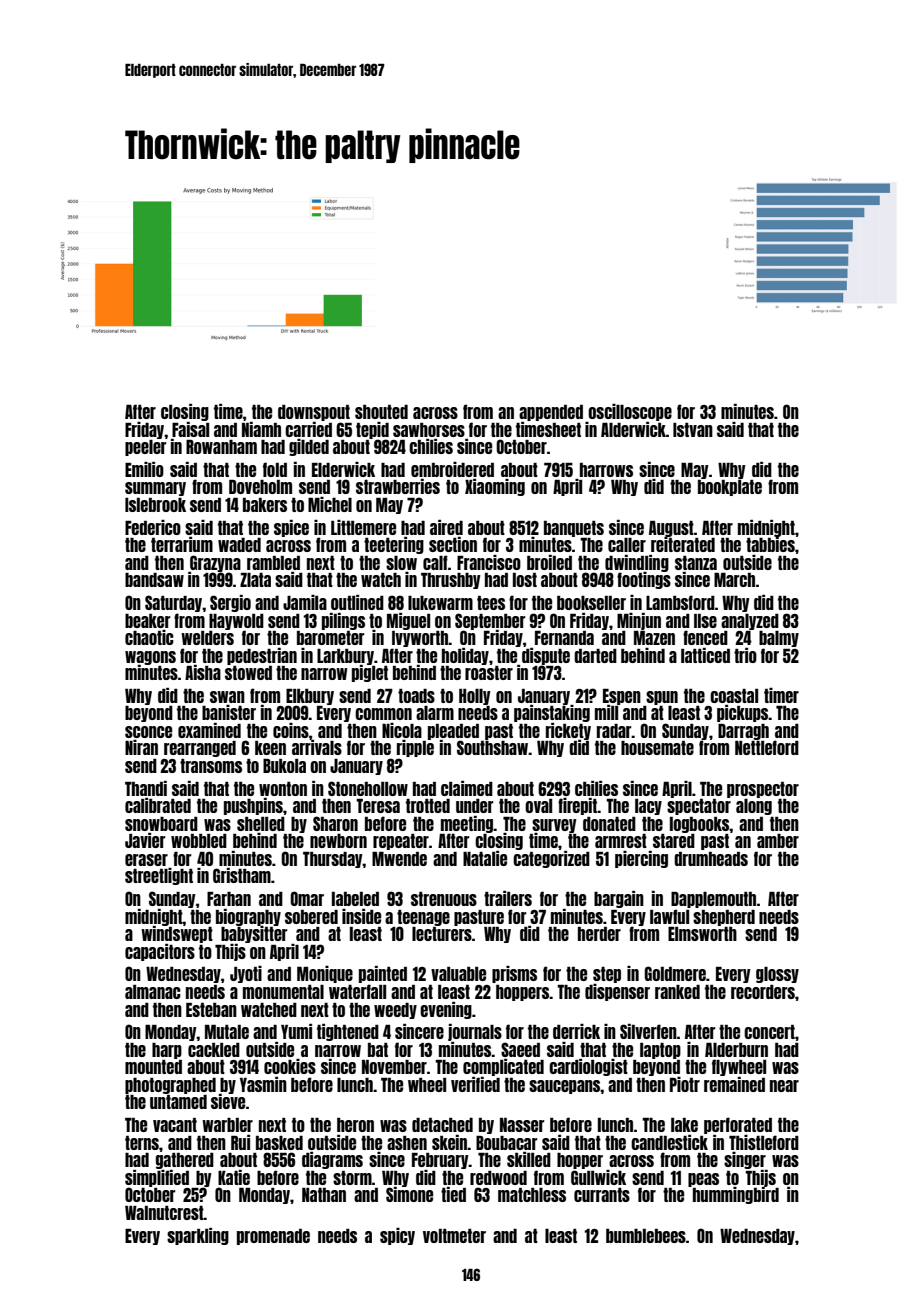  What do you see at coordinates (564, 638) in the screenshot?
I see `Fernanda` at bounding box center [564, 638].
